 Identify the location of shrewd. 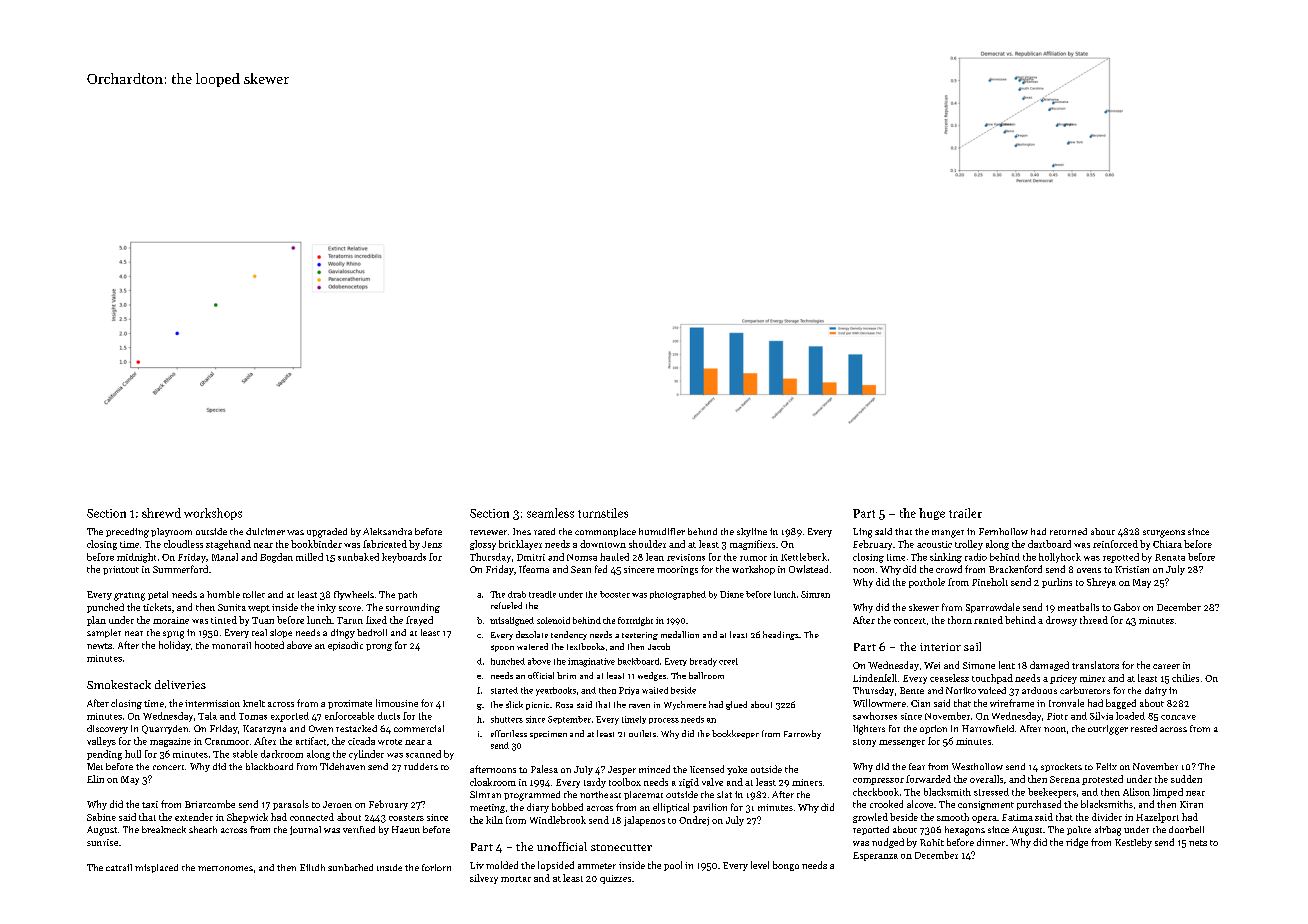
(161, 513).
